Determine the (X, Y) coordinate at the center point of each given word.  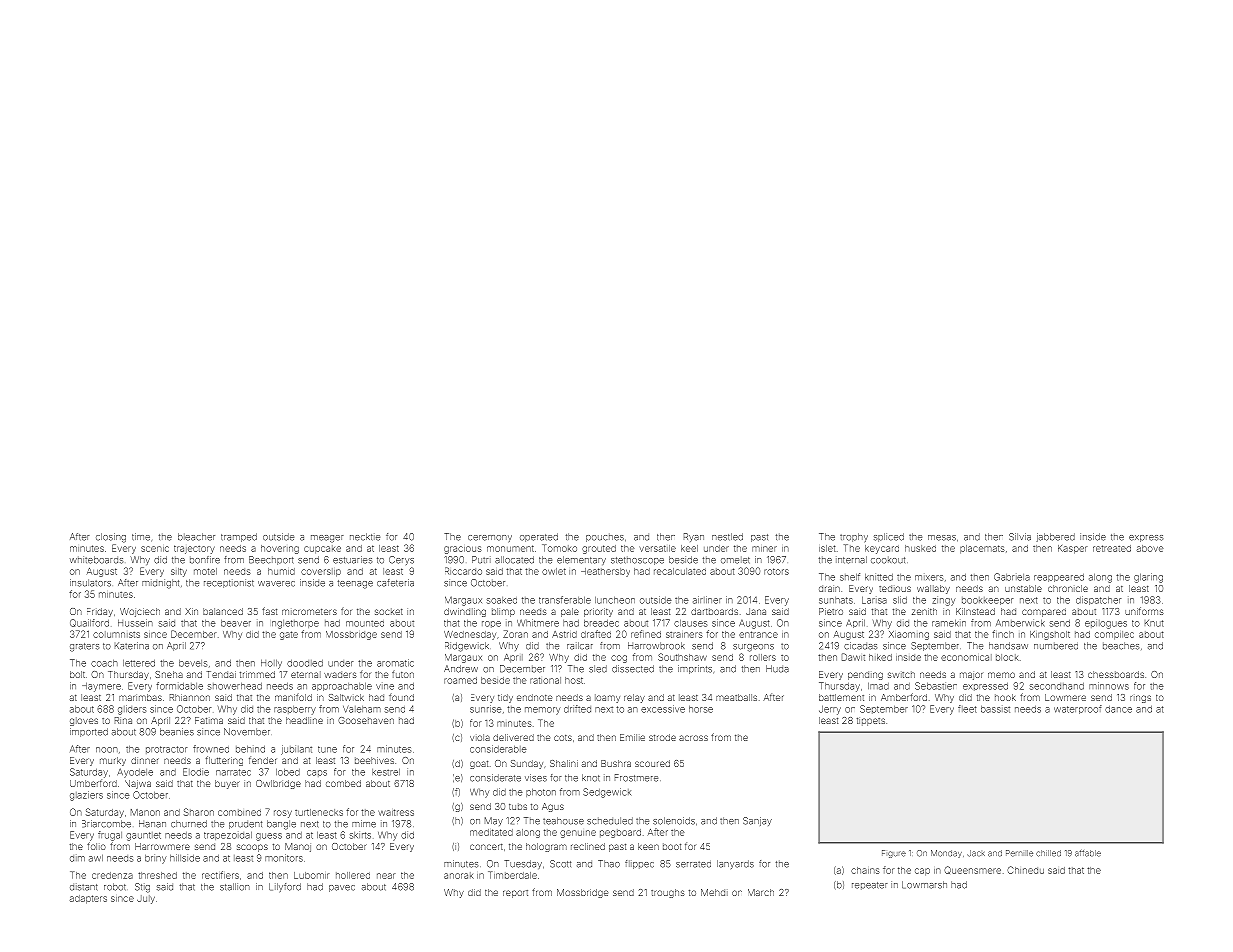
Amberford (904, 697)
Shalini (564, 763)
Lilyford (285, 887)
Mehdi (714, 892)
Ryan (694, 537)
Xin (191, 611)
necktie (365, 537)
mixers (929, 578)
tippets (871, 721)
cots (563, 738)
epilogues (1106, 624)
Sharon (199, 812)
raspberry (295, 710)
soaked (502, 600)
